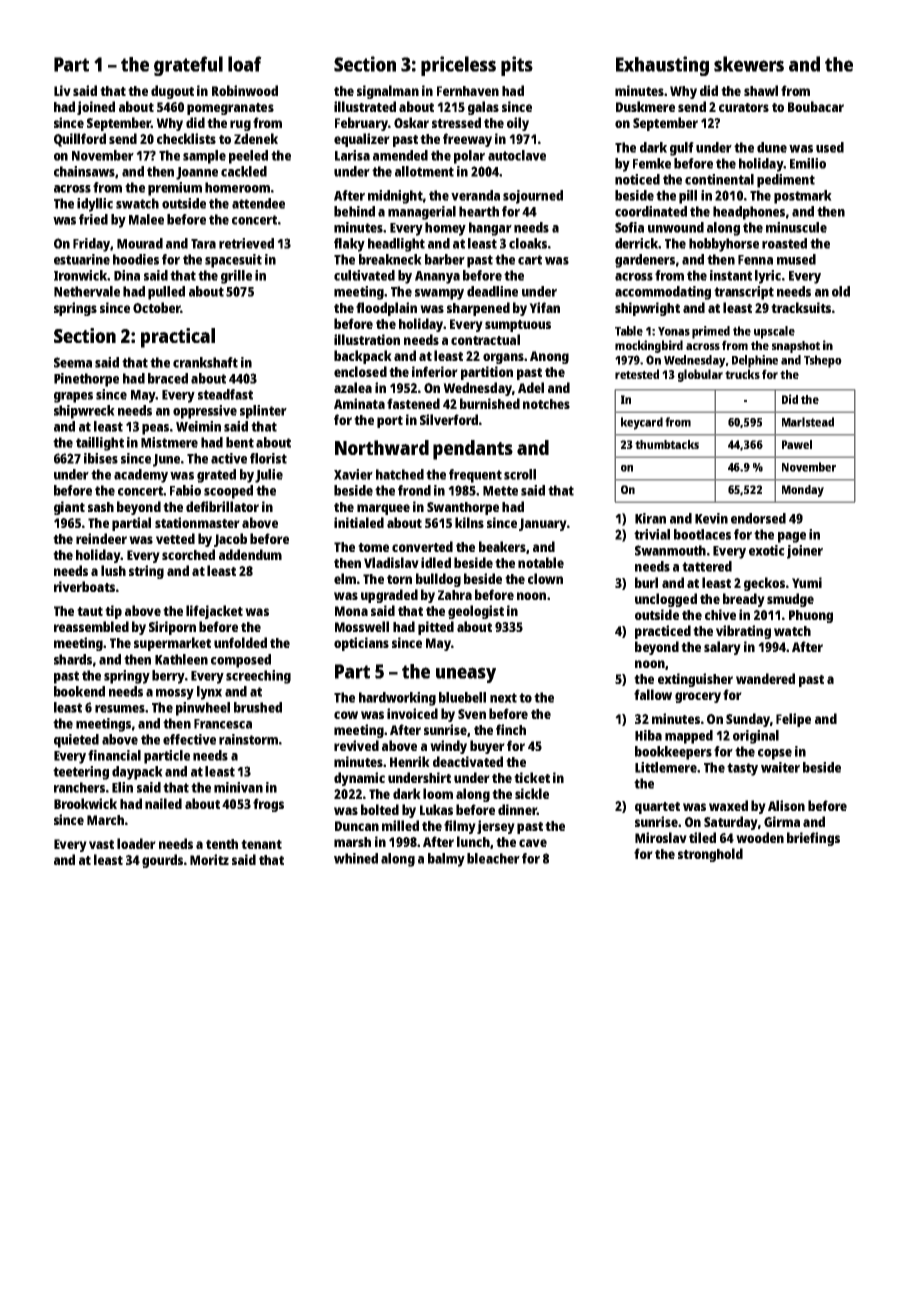  I want to click on bleacher, so click(493, 858).
